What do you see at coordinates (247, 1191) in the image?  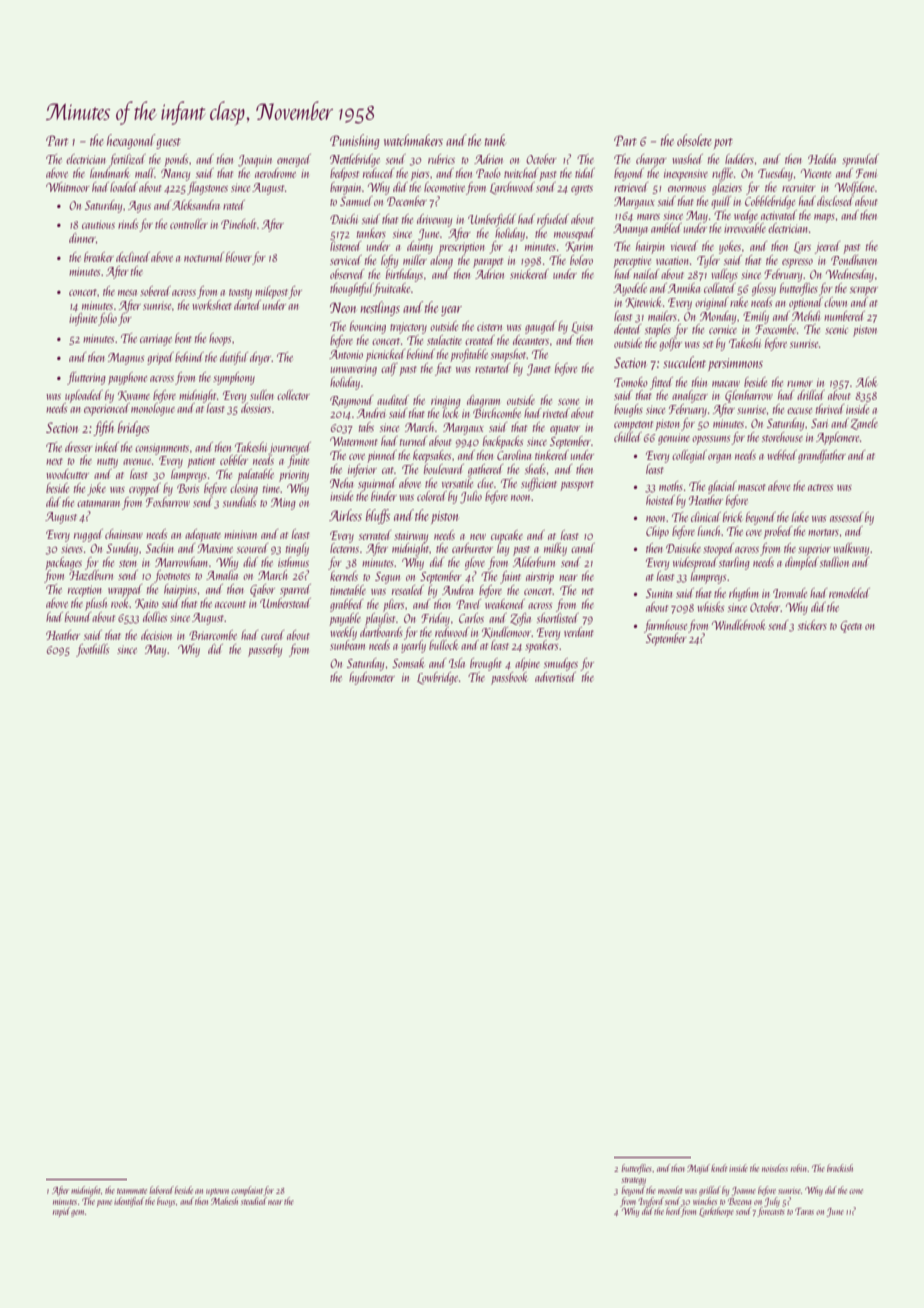 I see `complaint` at bounding box center [247, 1191].
